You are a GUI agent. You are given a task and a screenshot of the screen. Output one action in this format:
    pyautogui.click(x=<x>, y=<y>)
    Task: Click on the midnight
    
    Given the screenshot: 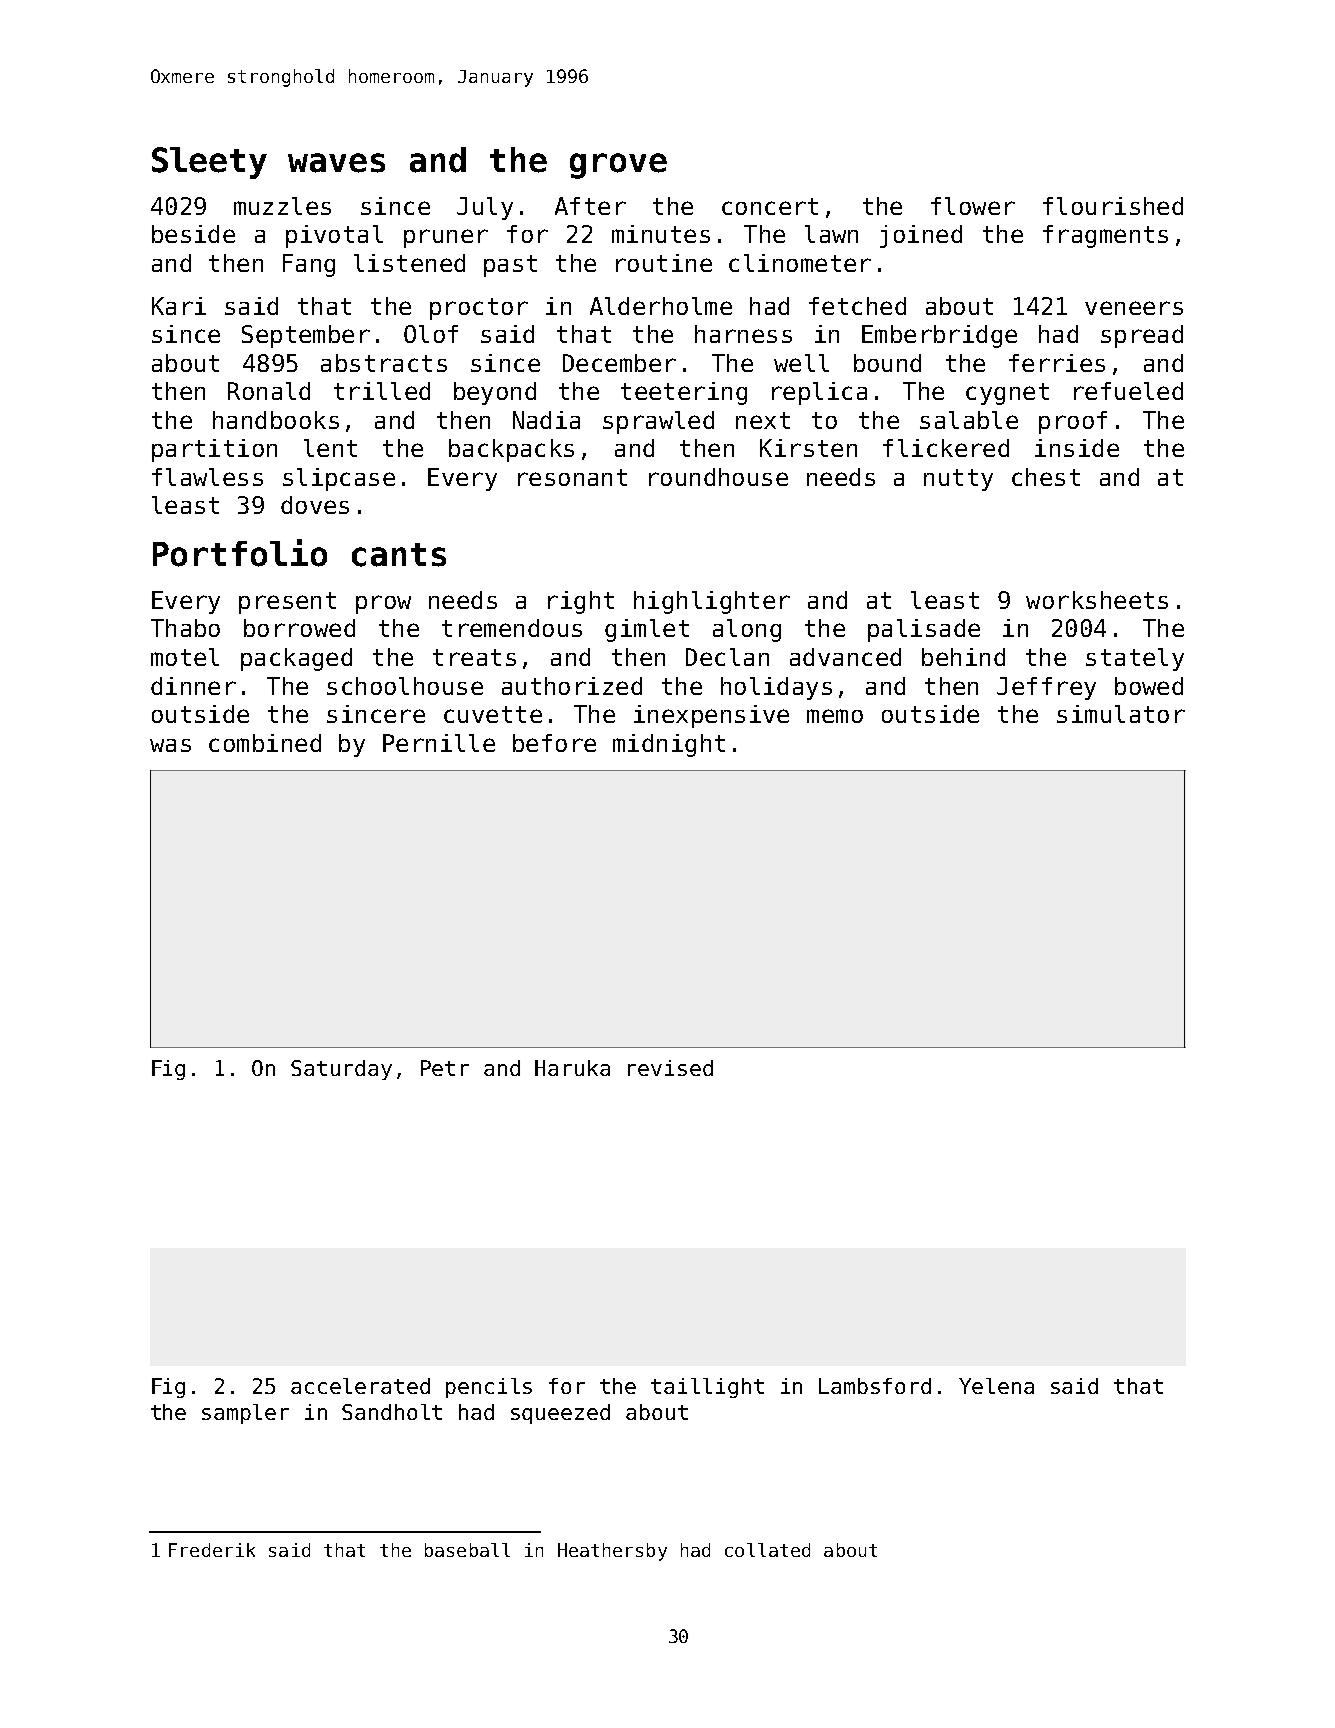 What is the action you would take?
    pyautogui.click(x=669, y=745)
